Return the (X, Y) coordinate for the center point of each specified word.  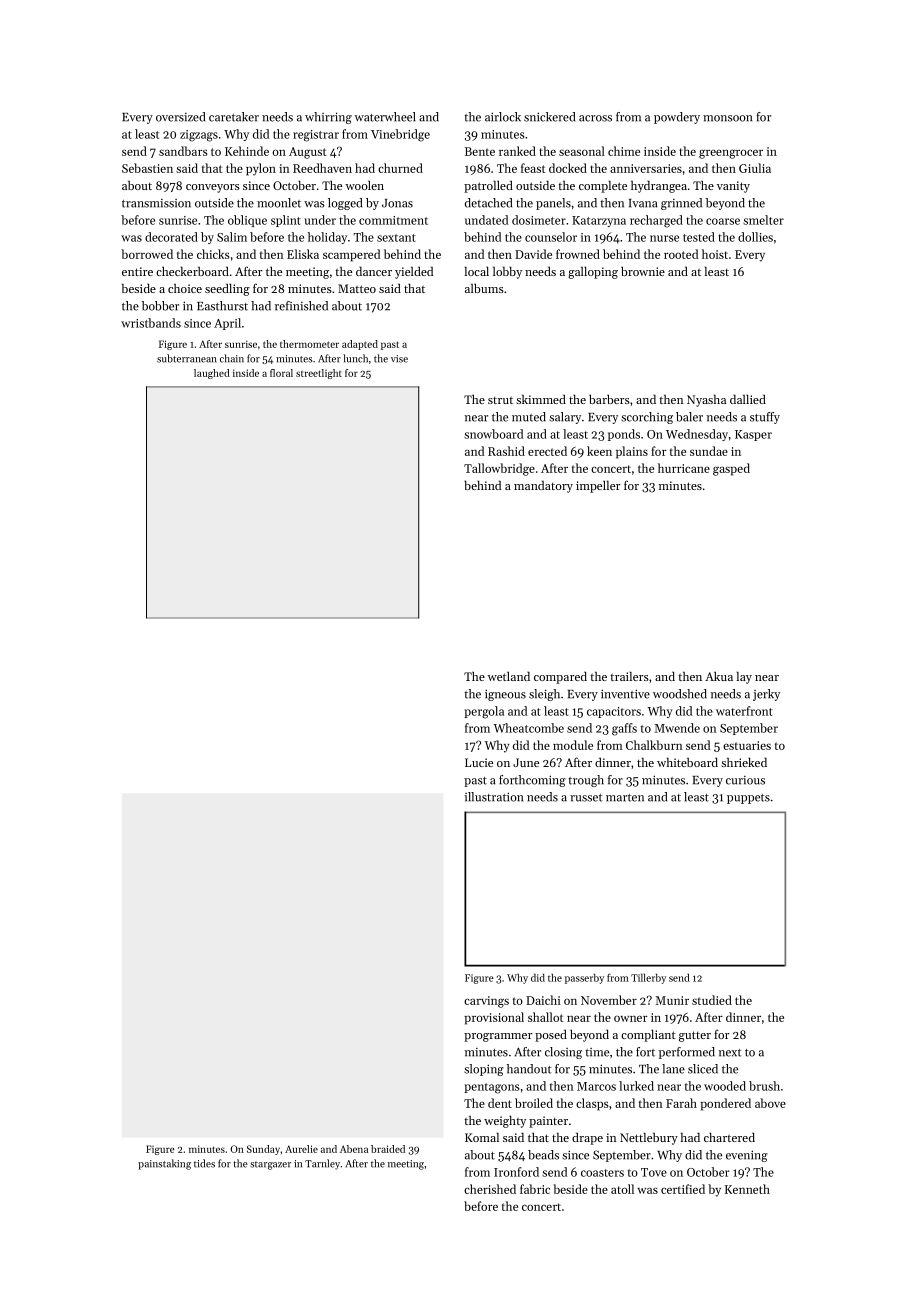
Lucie (479, 762)
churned (400, 168)
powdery (677, 118)
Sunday (263, 1150)
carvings (486, 1002)
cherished (490, 1189)
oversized (180, 117)
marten (625, 798)
